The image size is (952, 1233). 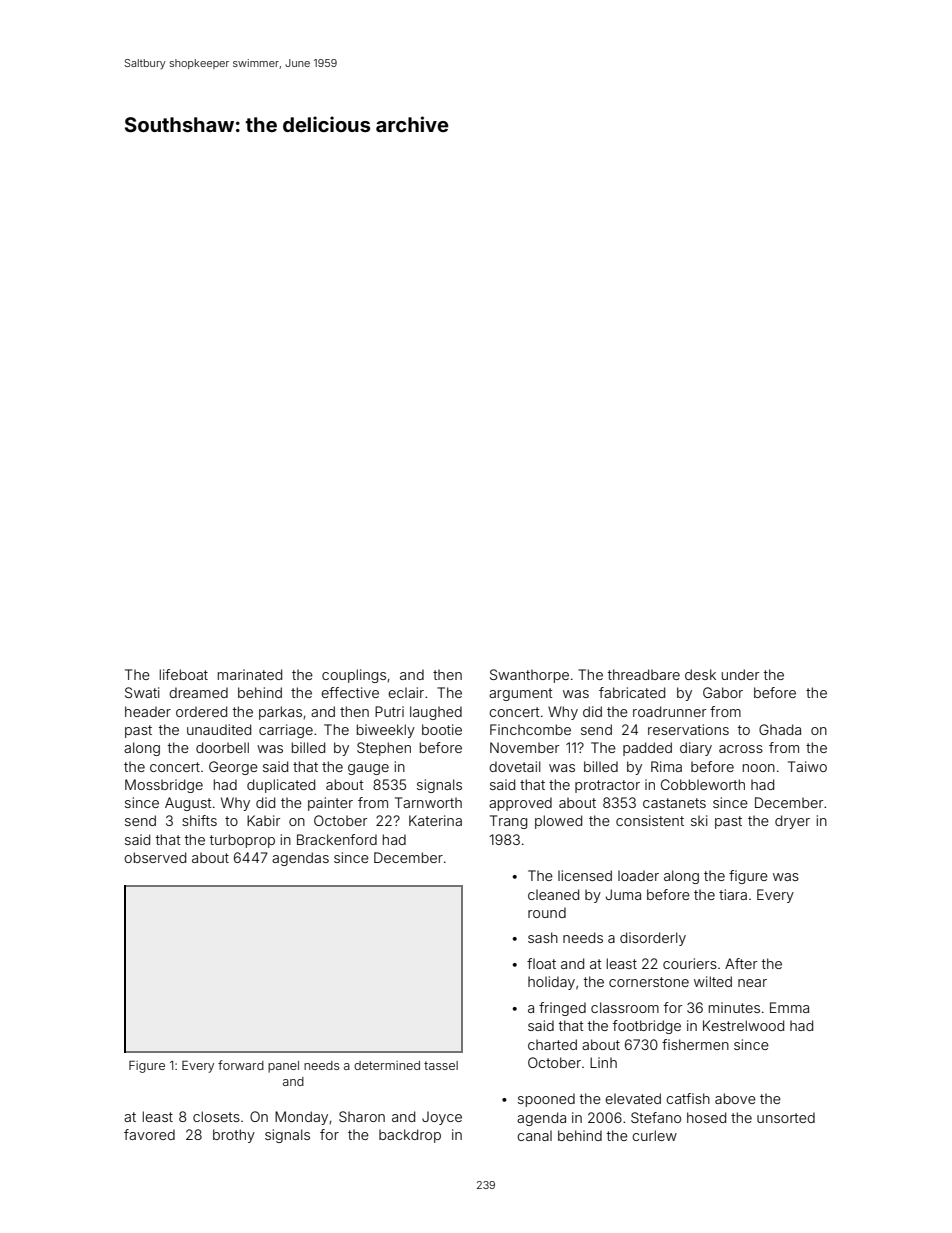 I want to click on sash, so click(x=543, y=937).
